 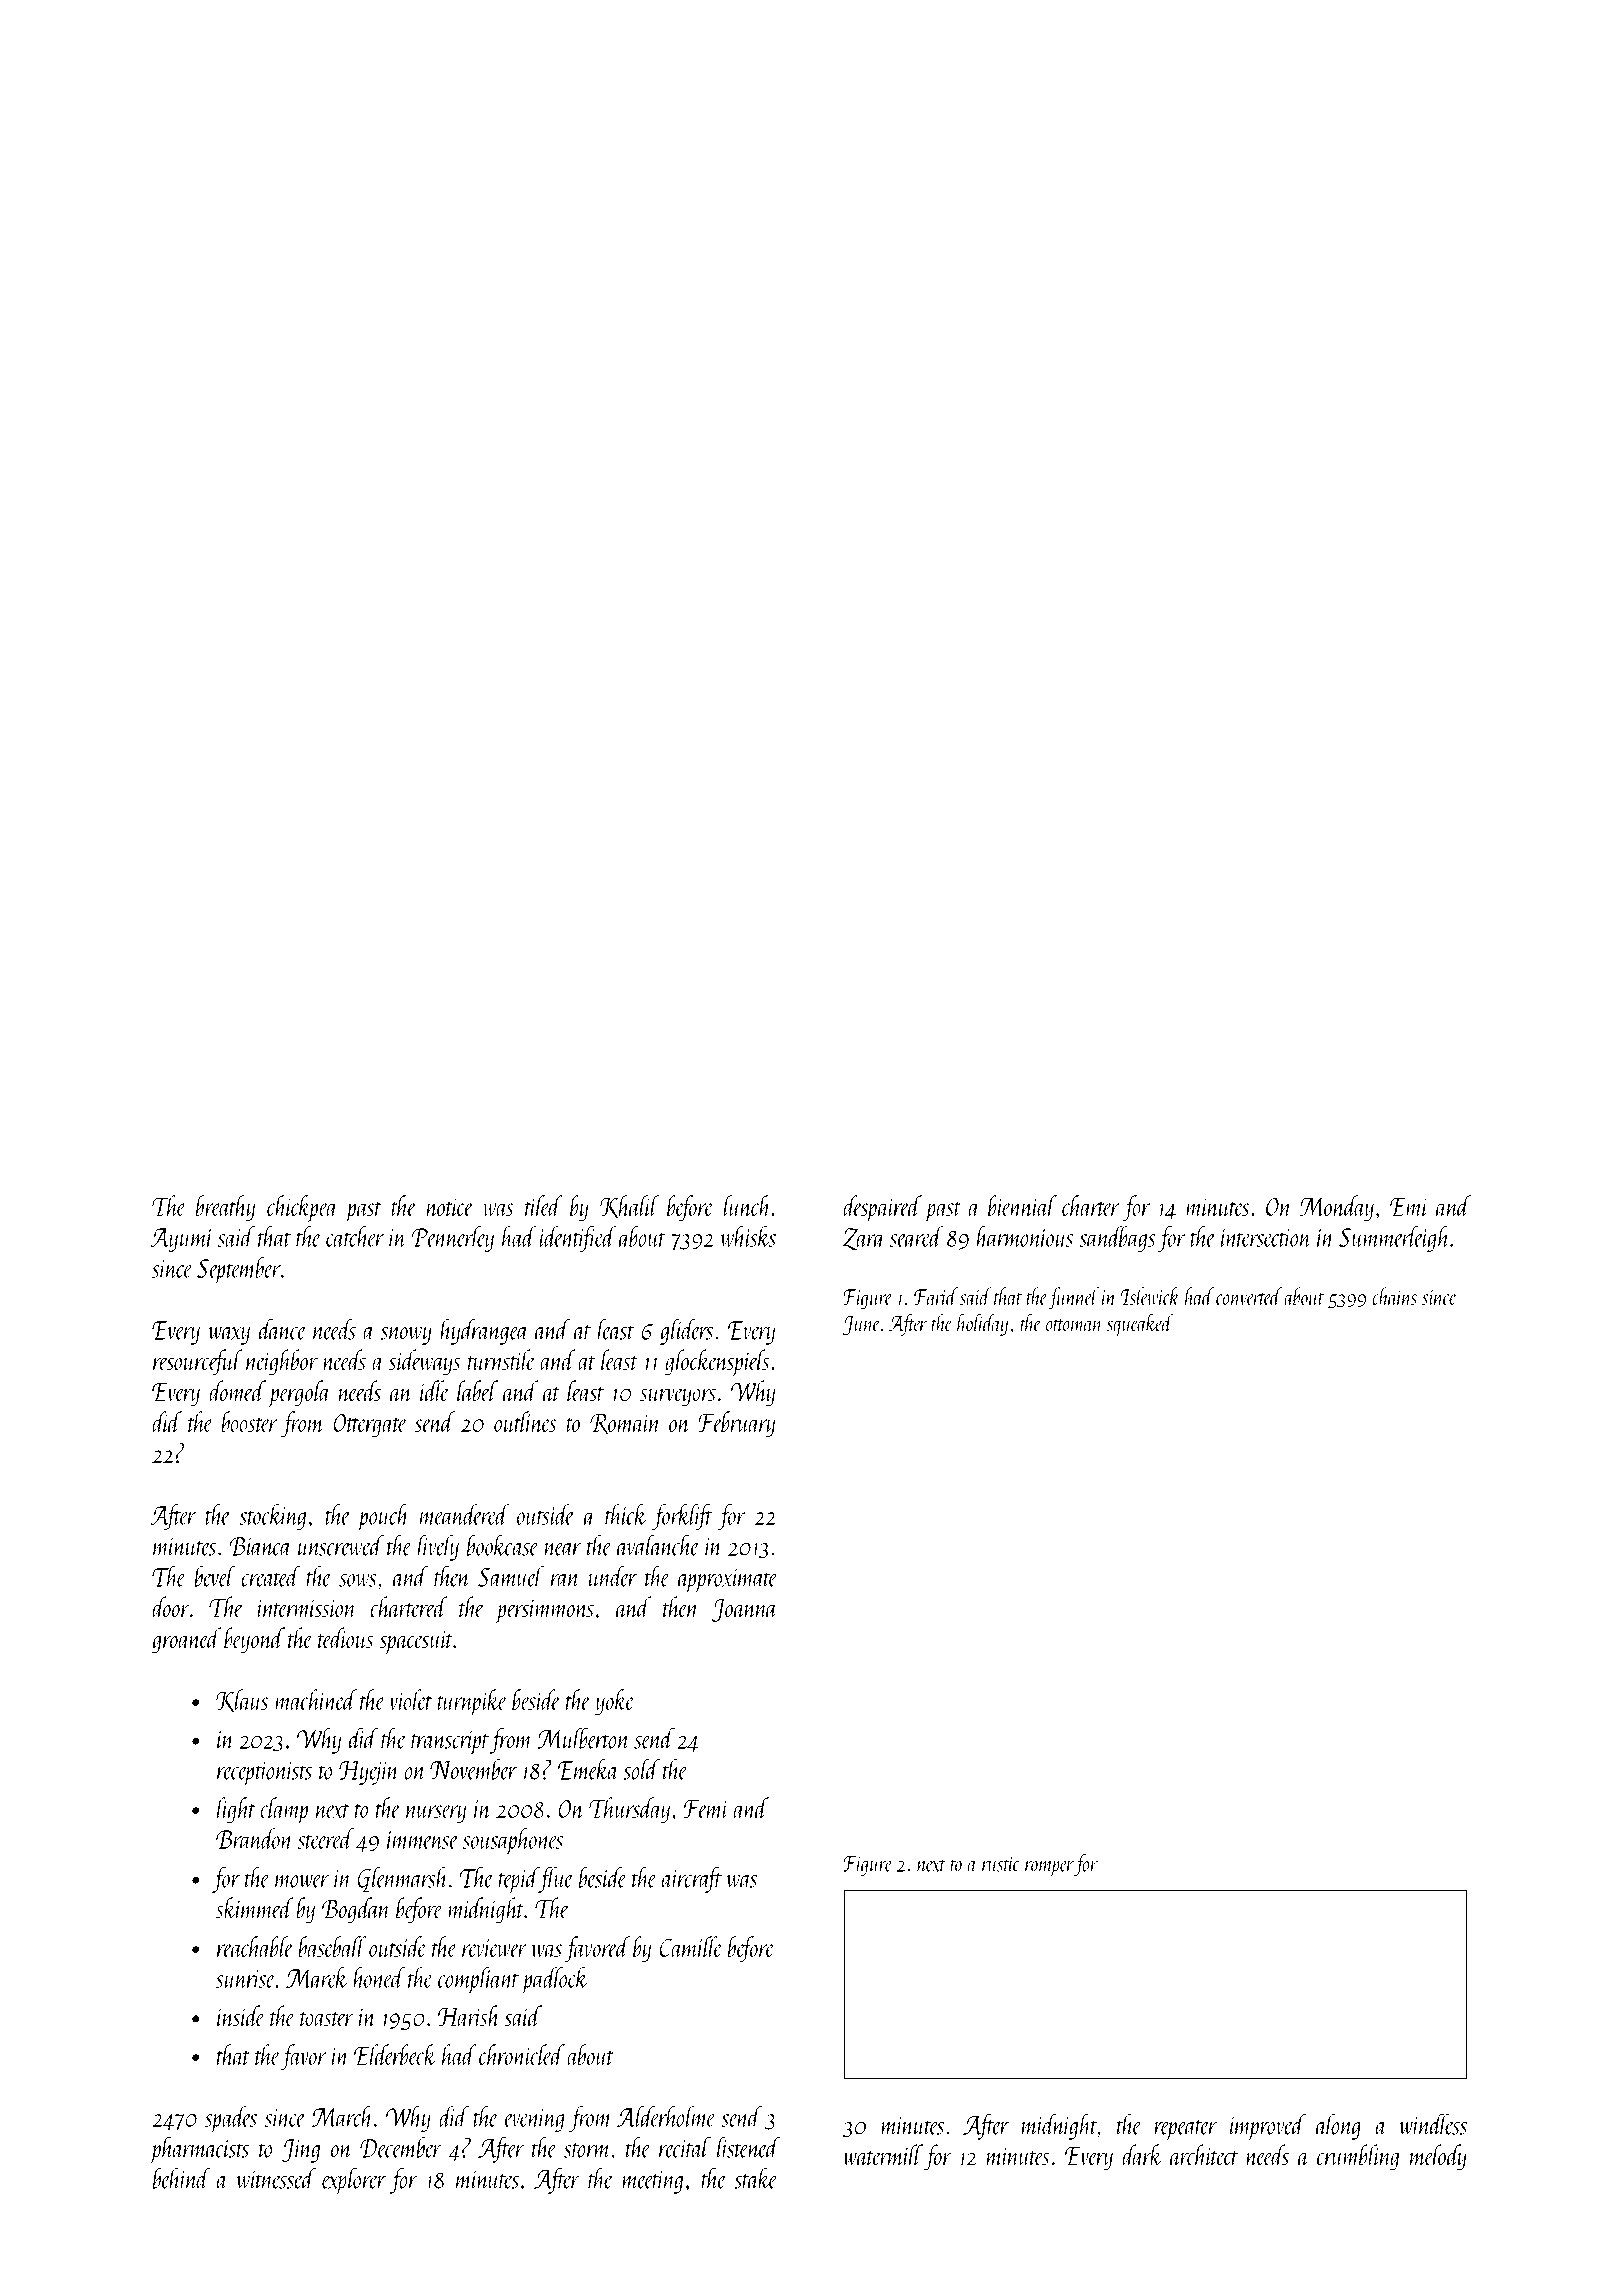 What do you see at coordinates (1049, 1869) in the screenshot?
I see `romper` at bounding box center [1049, 1869].
